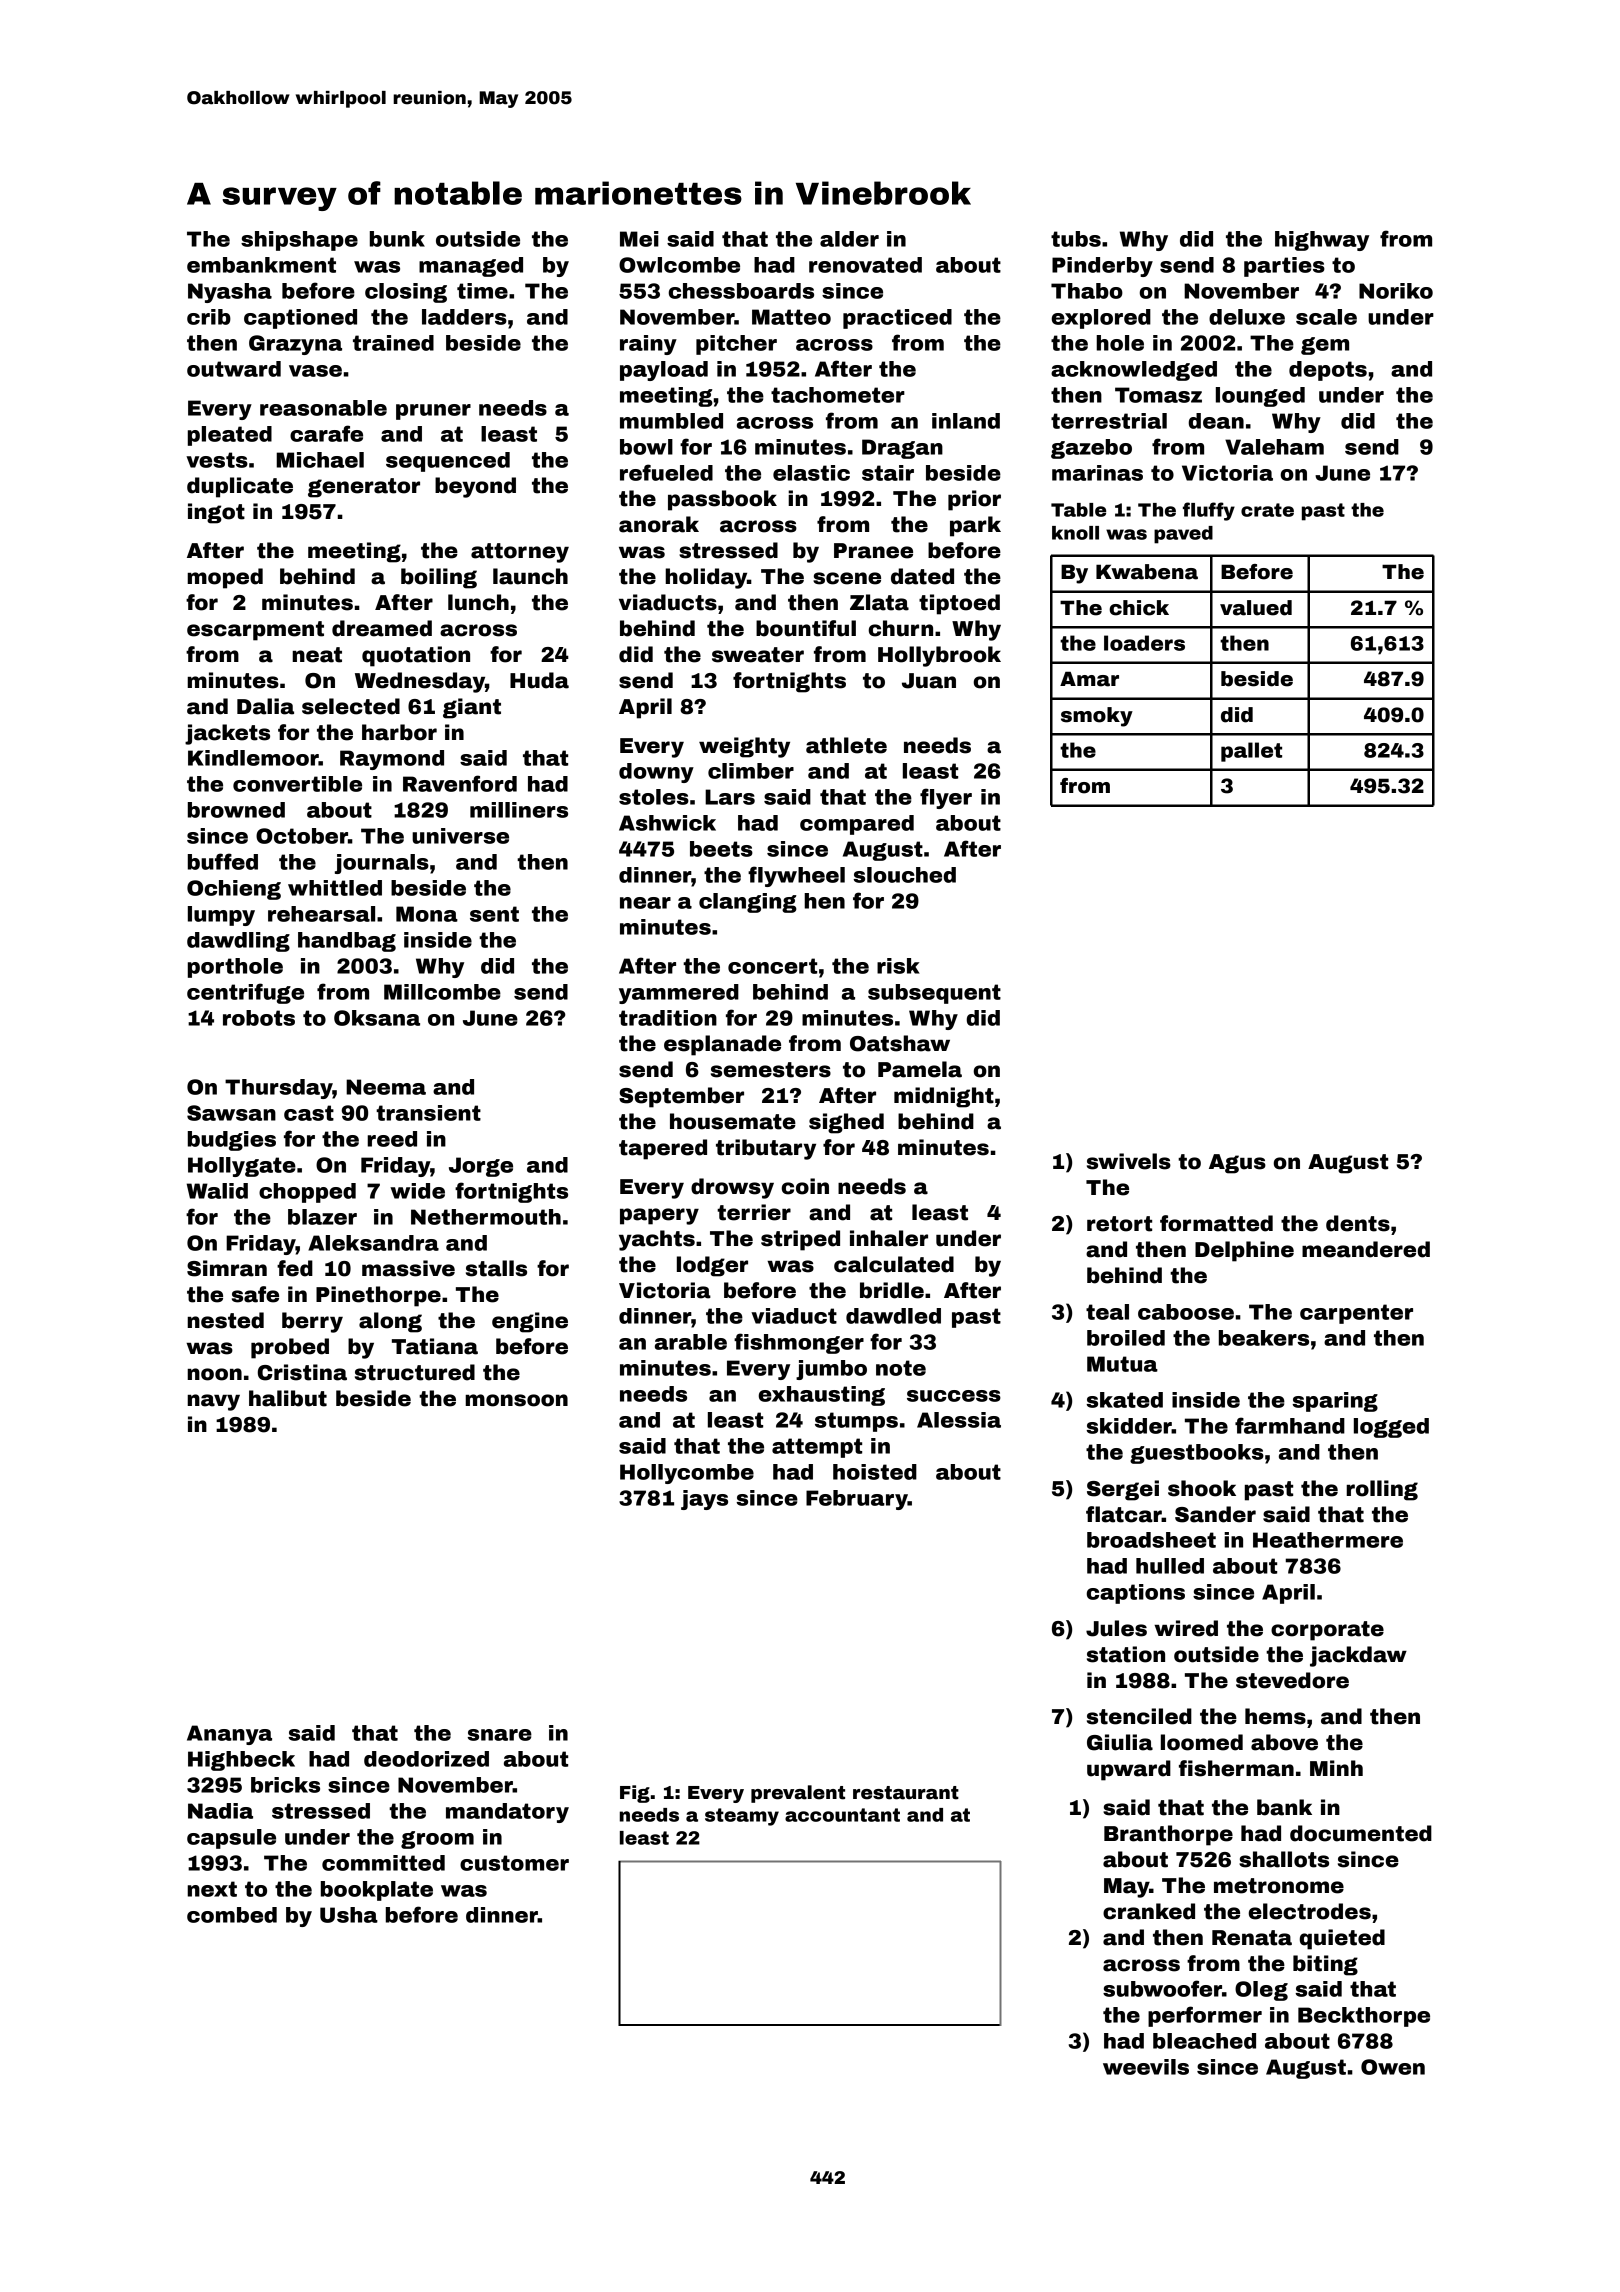 Image resolution: width=1620 pixels, height=2292 pixels. What do you see at coordinates (772, 966) in the screenshot?
I see `concert` at bounding box center [772, 966].
